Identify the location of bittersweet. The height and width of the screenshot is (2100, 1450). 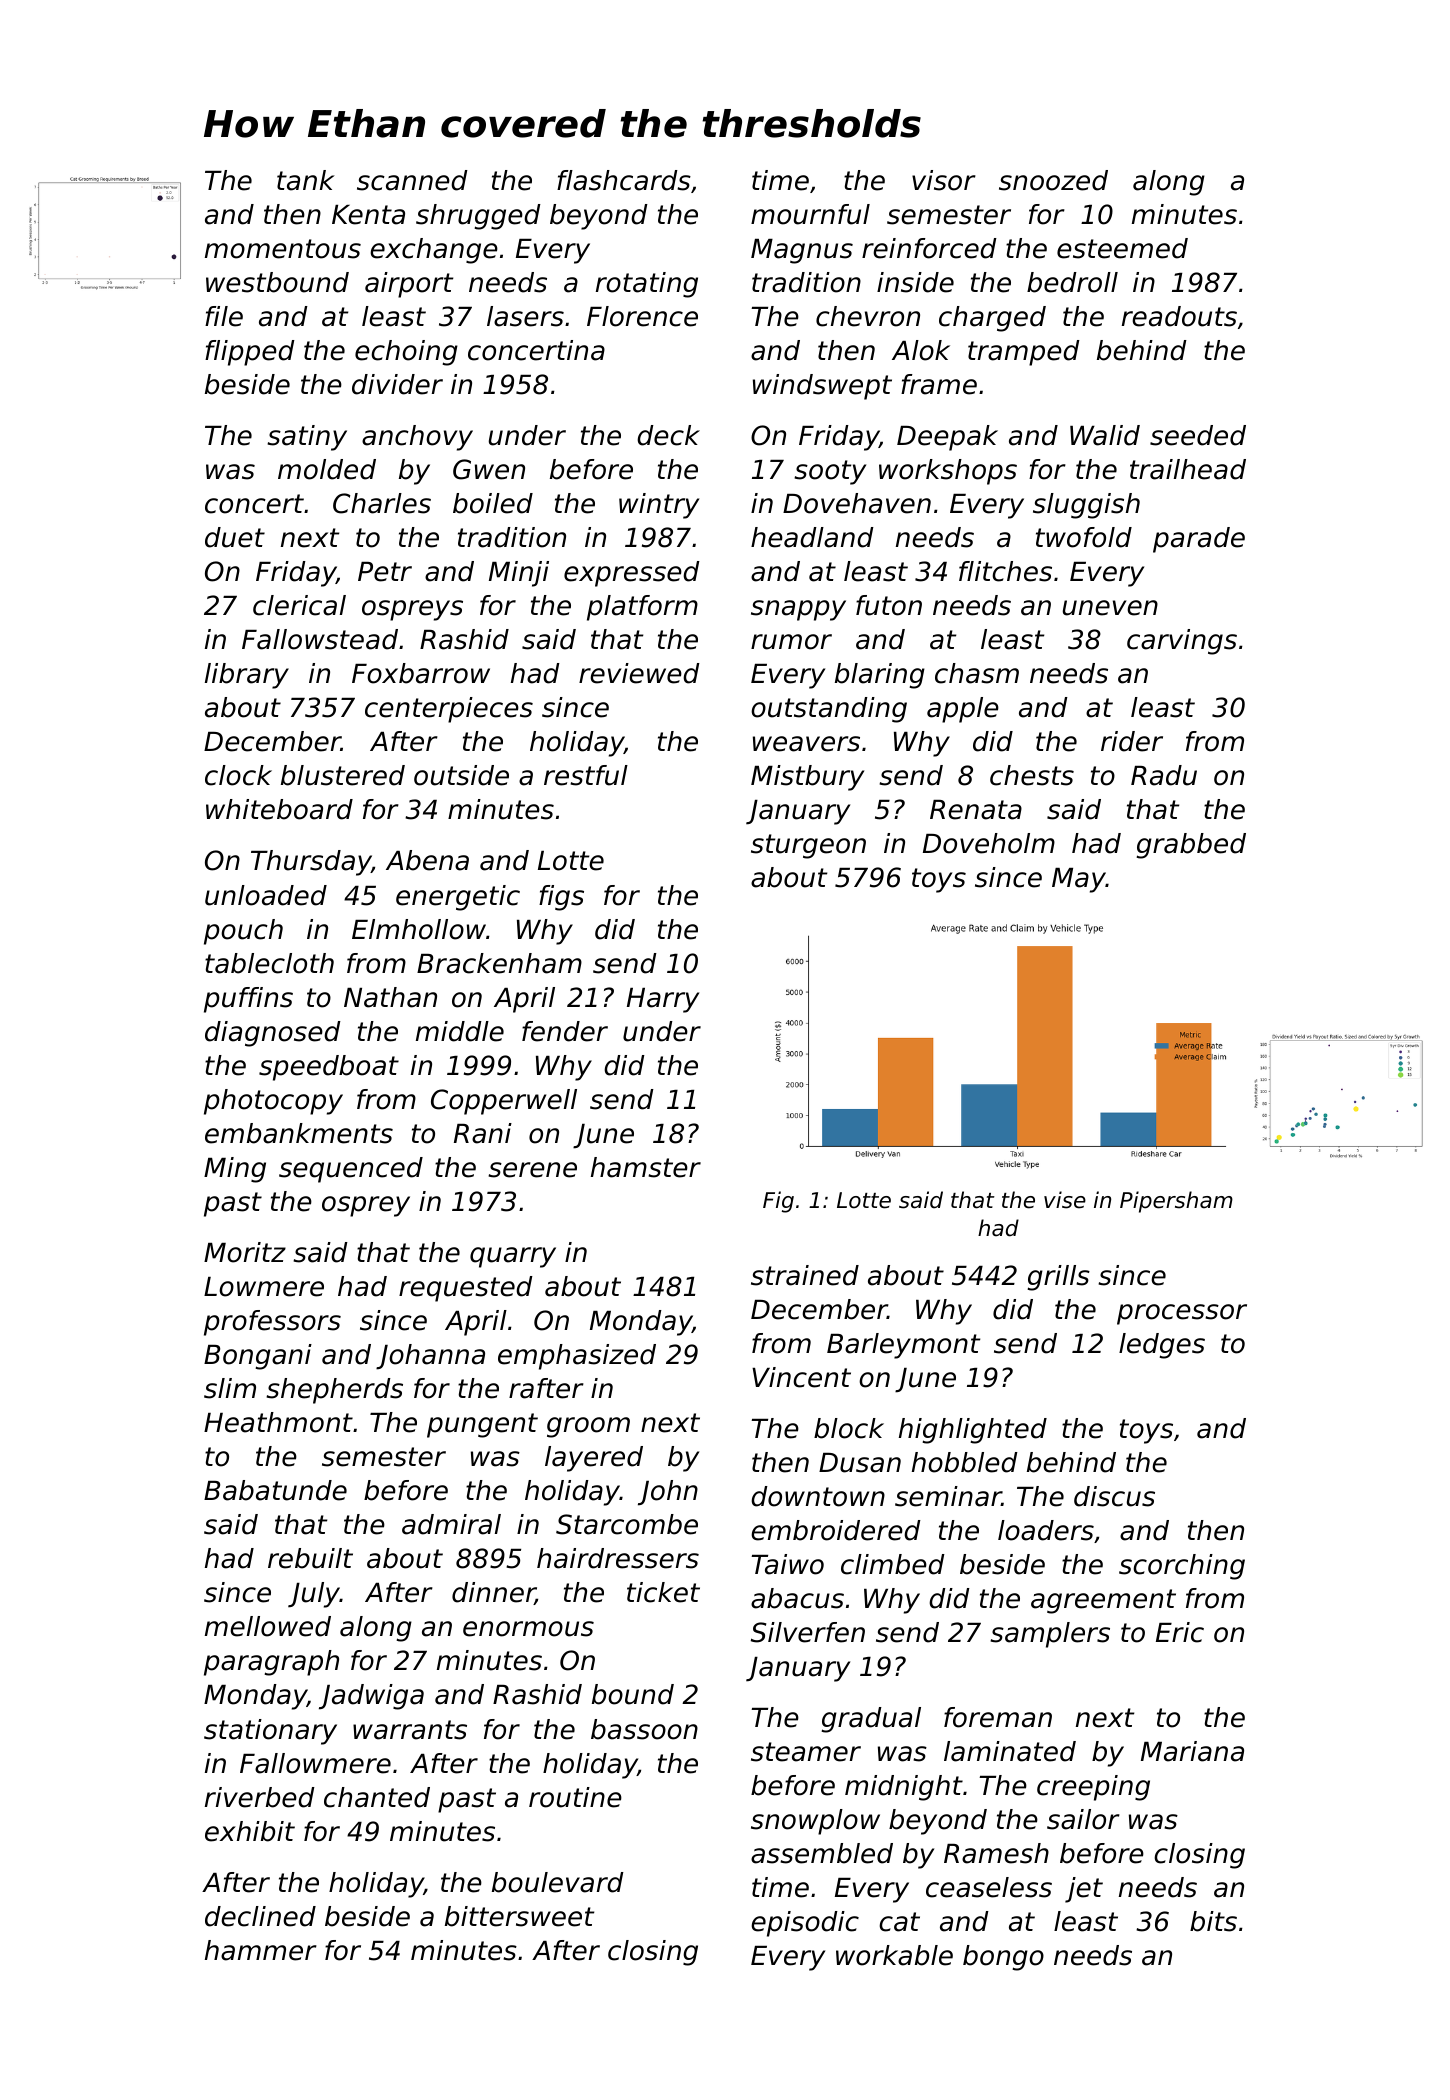
(519, 1916).
